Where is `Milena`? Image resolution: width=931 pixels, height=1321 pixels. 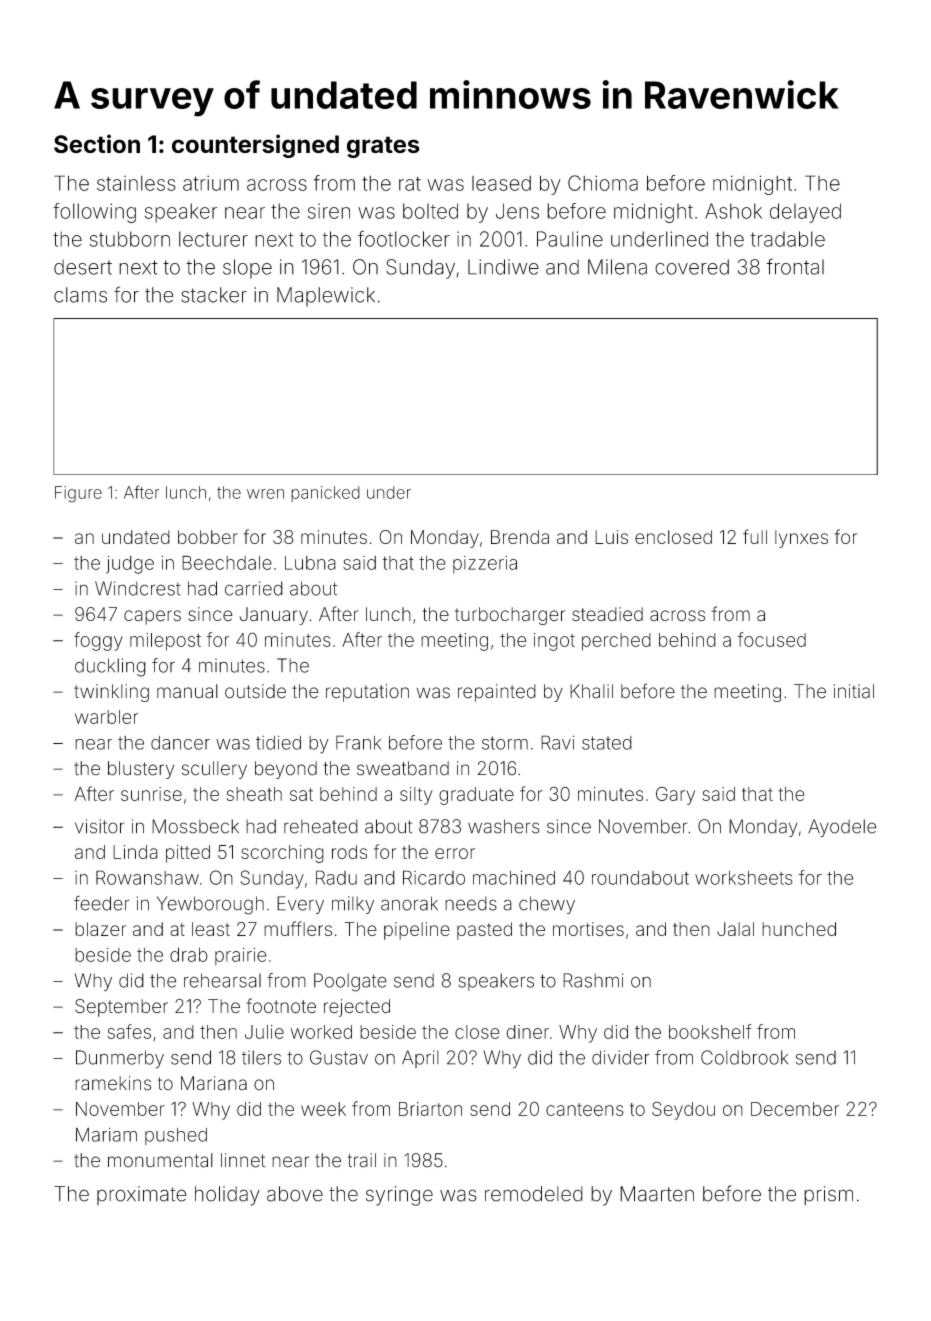
Milena is located at coordinates (617, 267).
